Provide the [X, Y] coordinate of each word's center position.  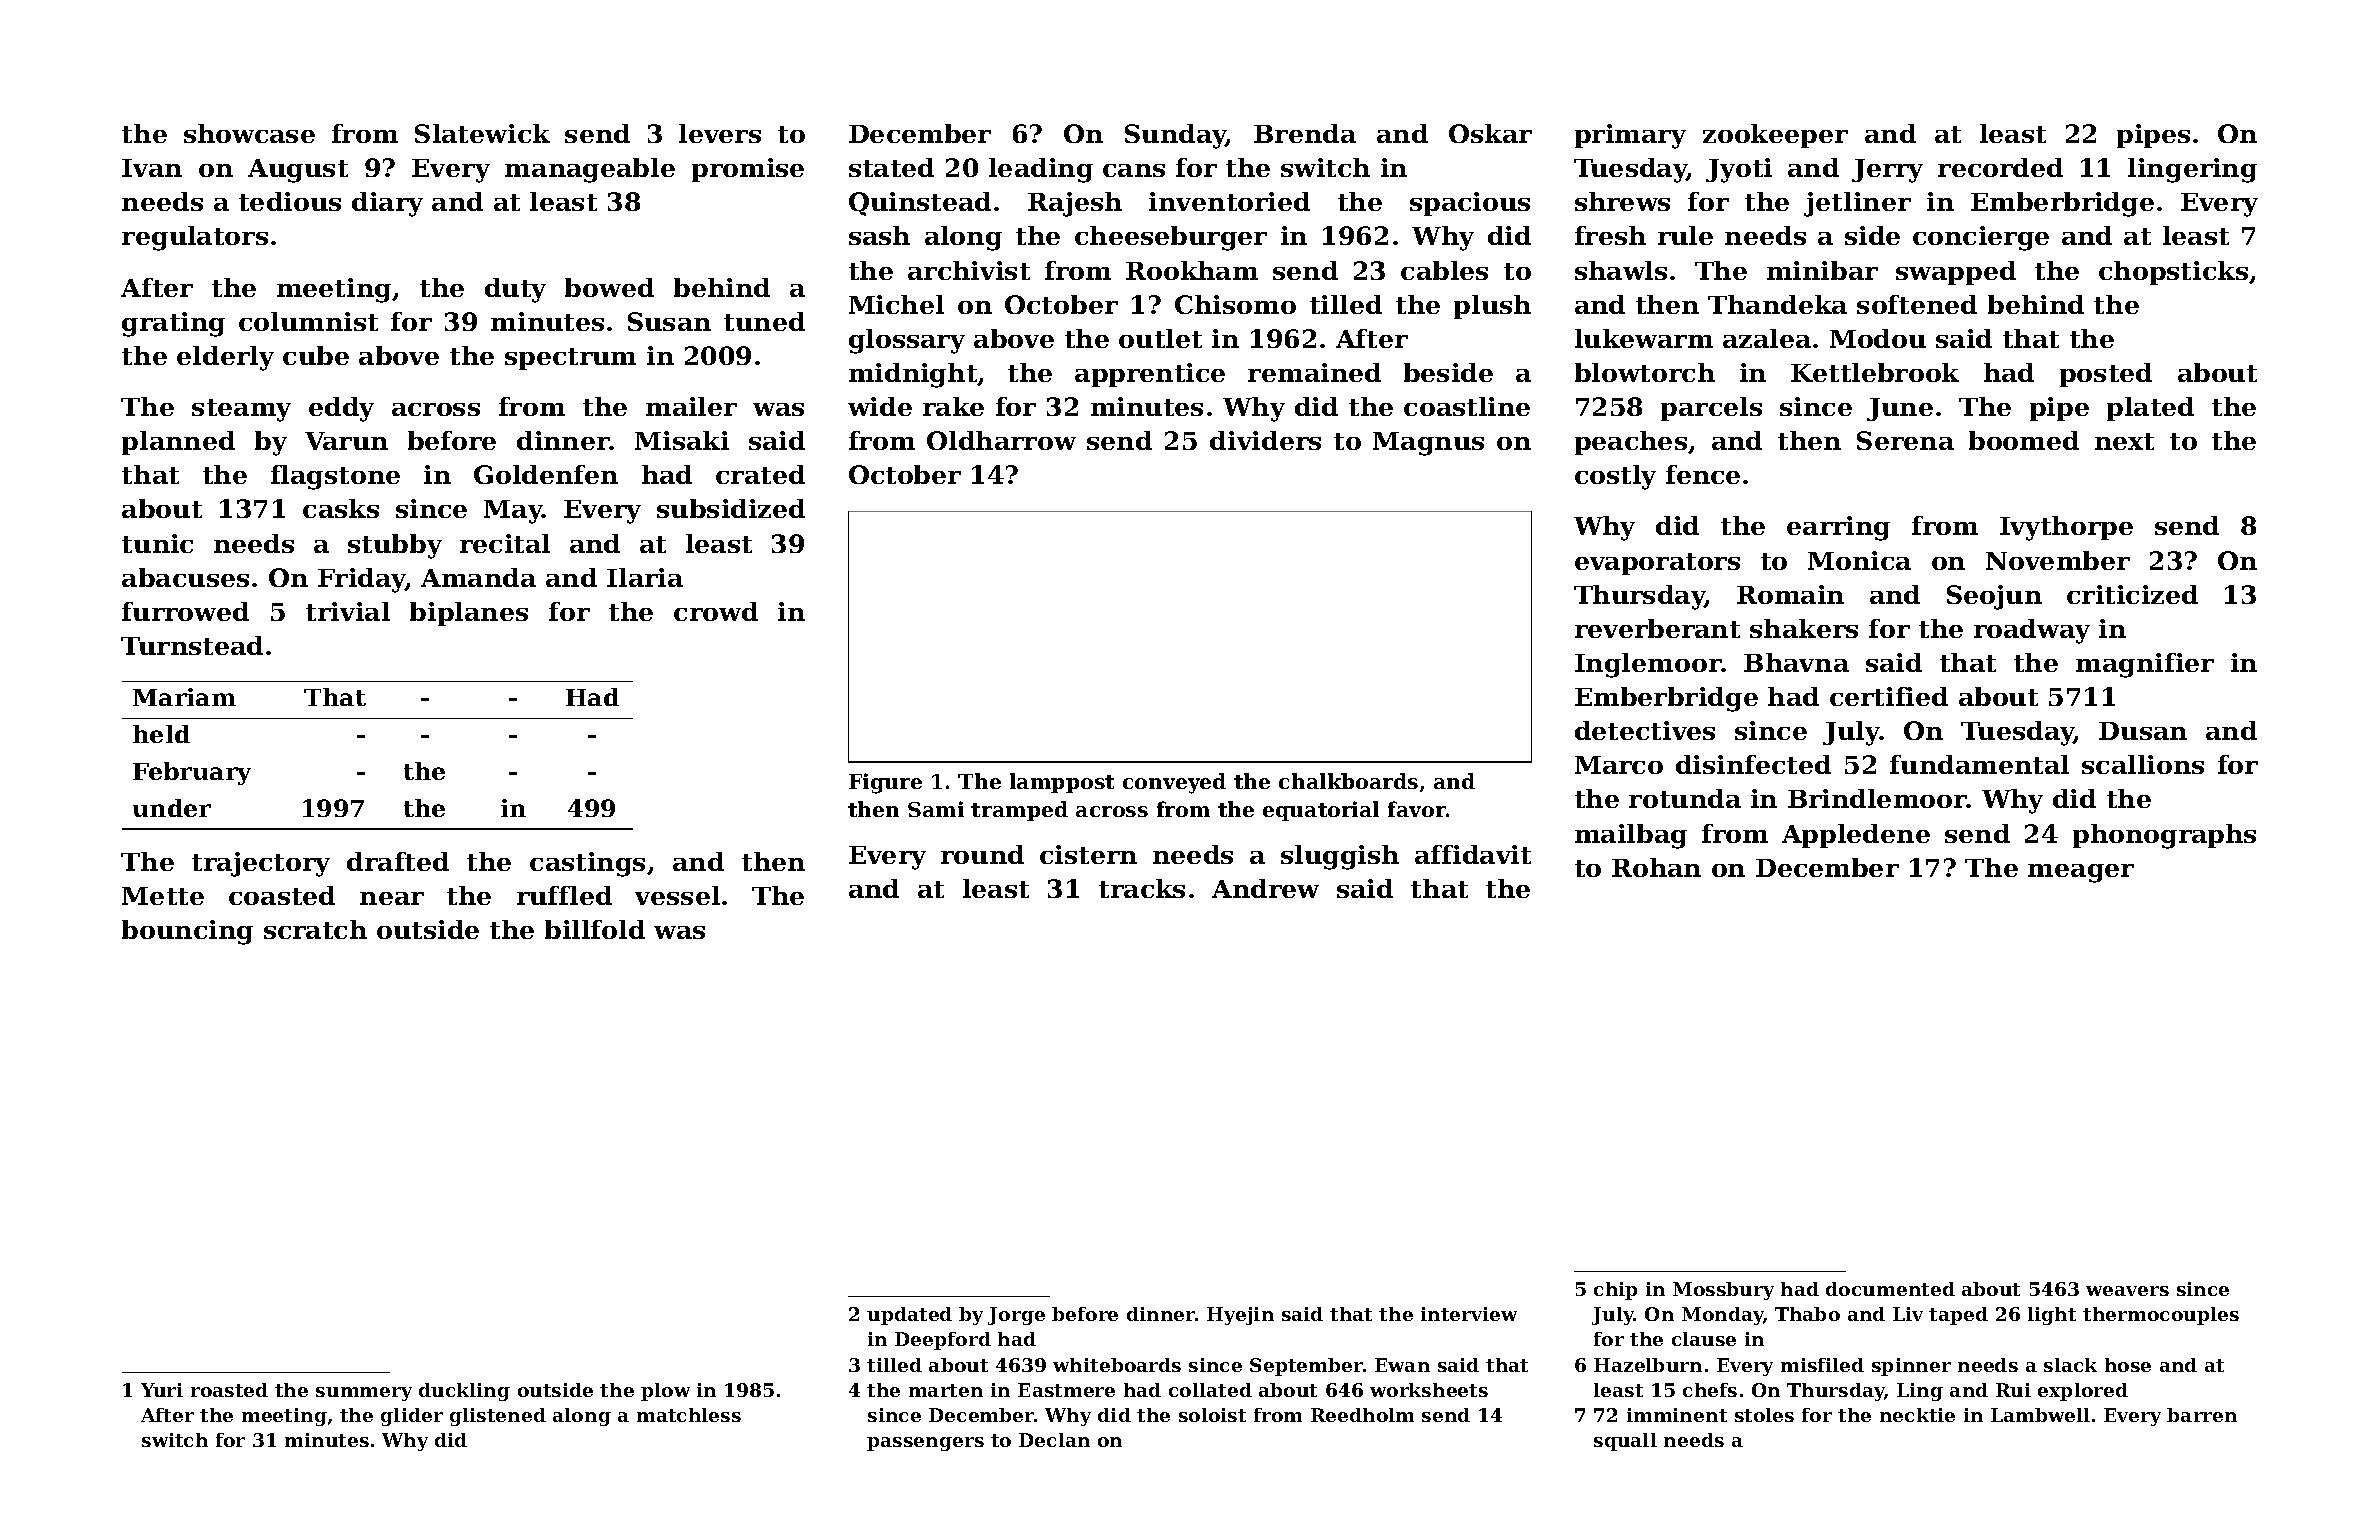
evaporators [1657, 564]
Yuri [162, 1390]
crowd [716, 611]
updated [909, 1316]
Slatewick [482, 133]
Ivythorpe [2066, 528]
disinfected [1753, 764]
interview [1469, 1314]
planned [178, 443]
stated [891, 167]
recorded [2000, 167]
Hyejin [1240, 1316]
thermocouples [2161, 1316]
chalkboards [1348, 781]
